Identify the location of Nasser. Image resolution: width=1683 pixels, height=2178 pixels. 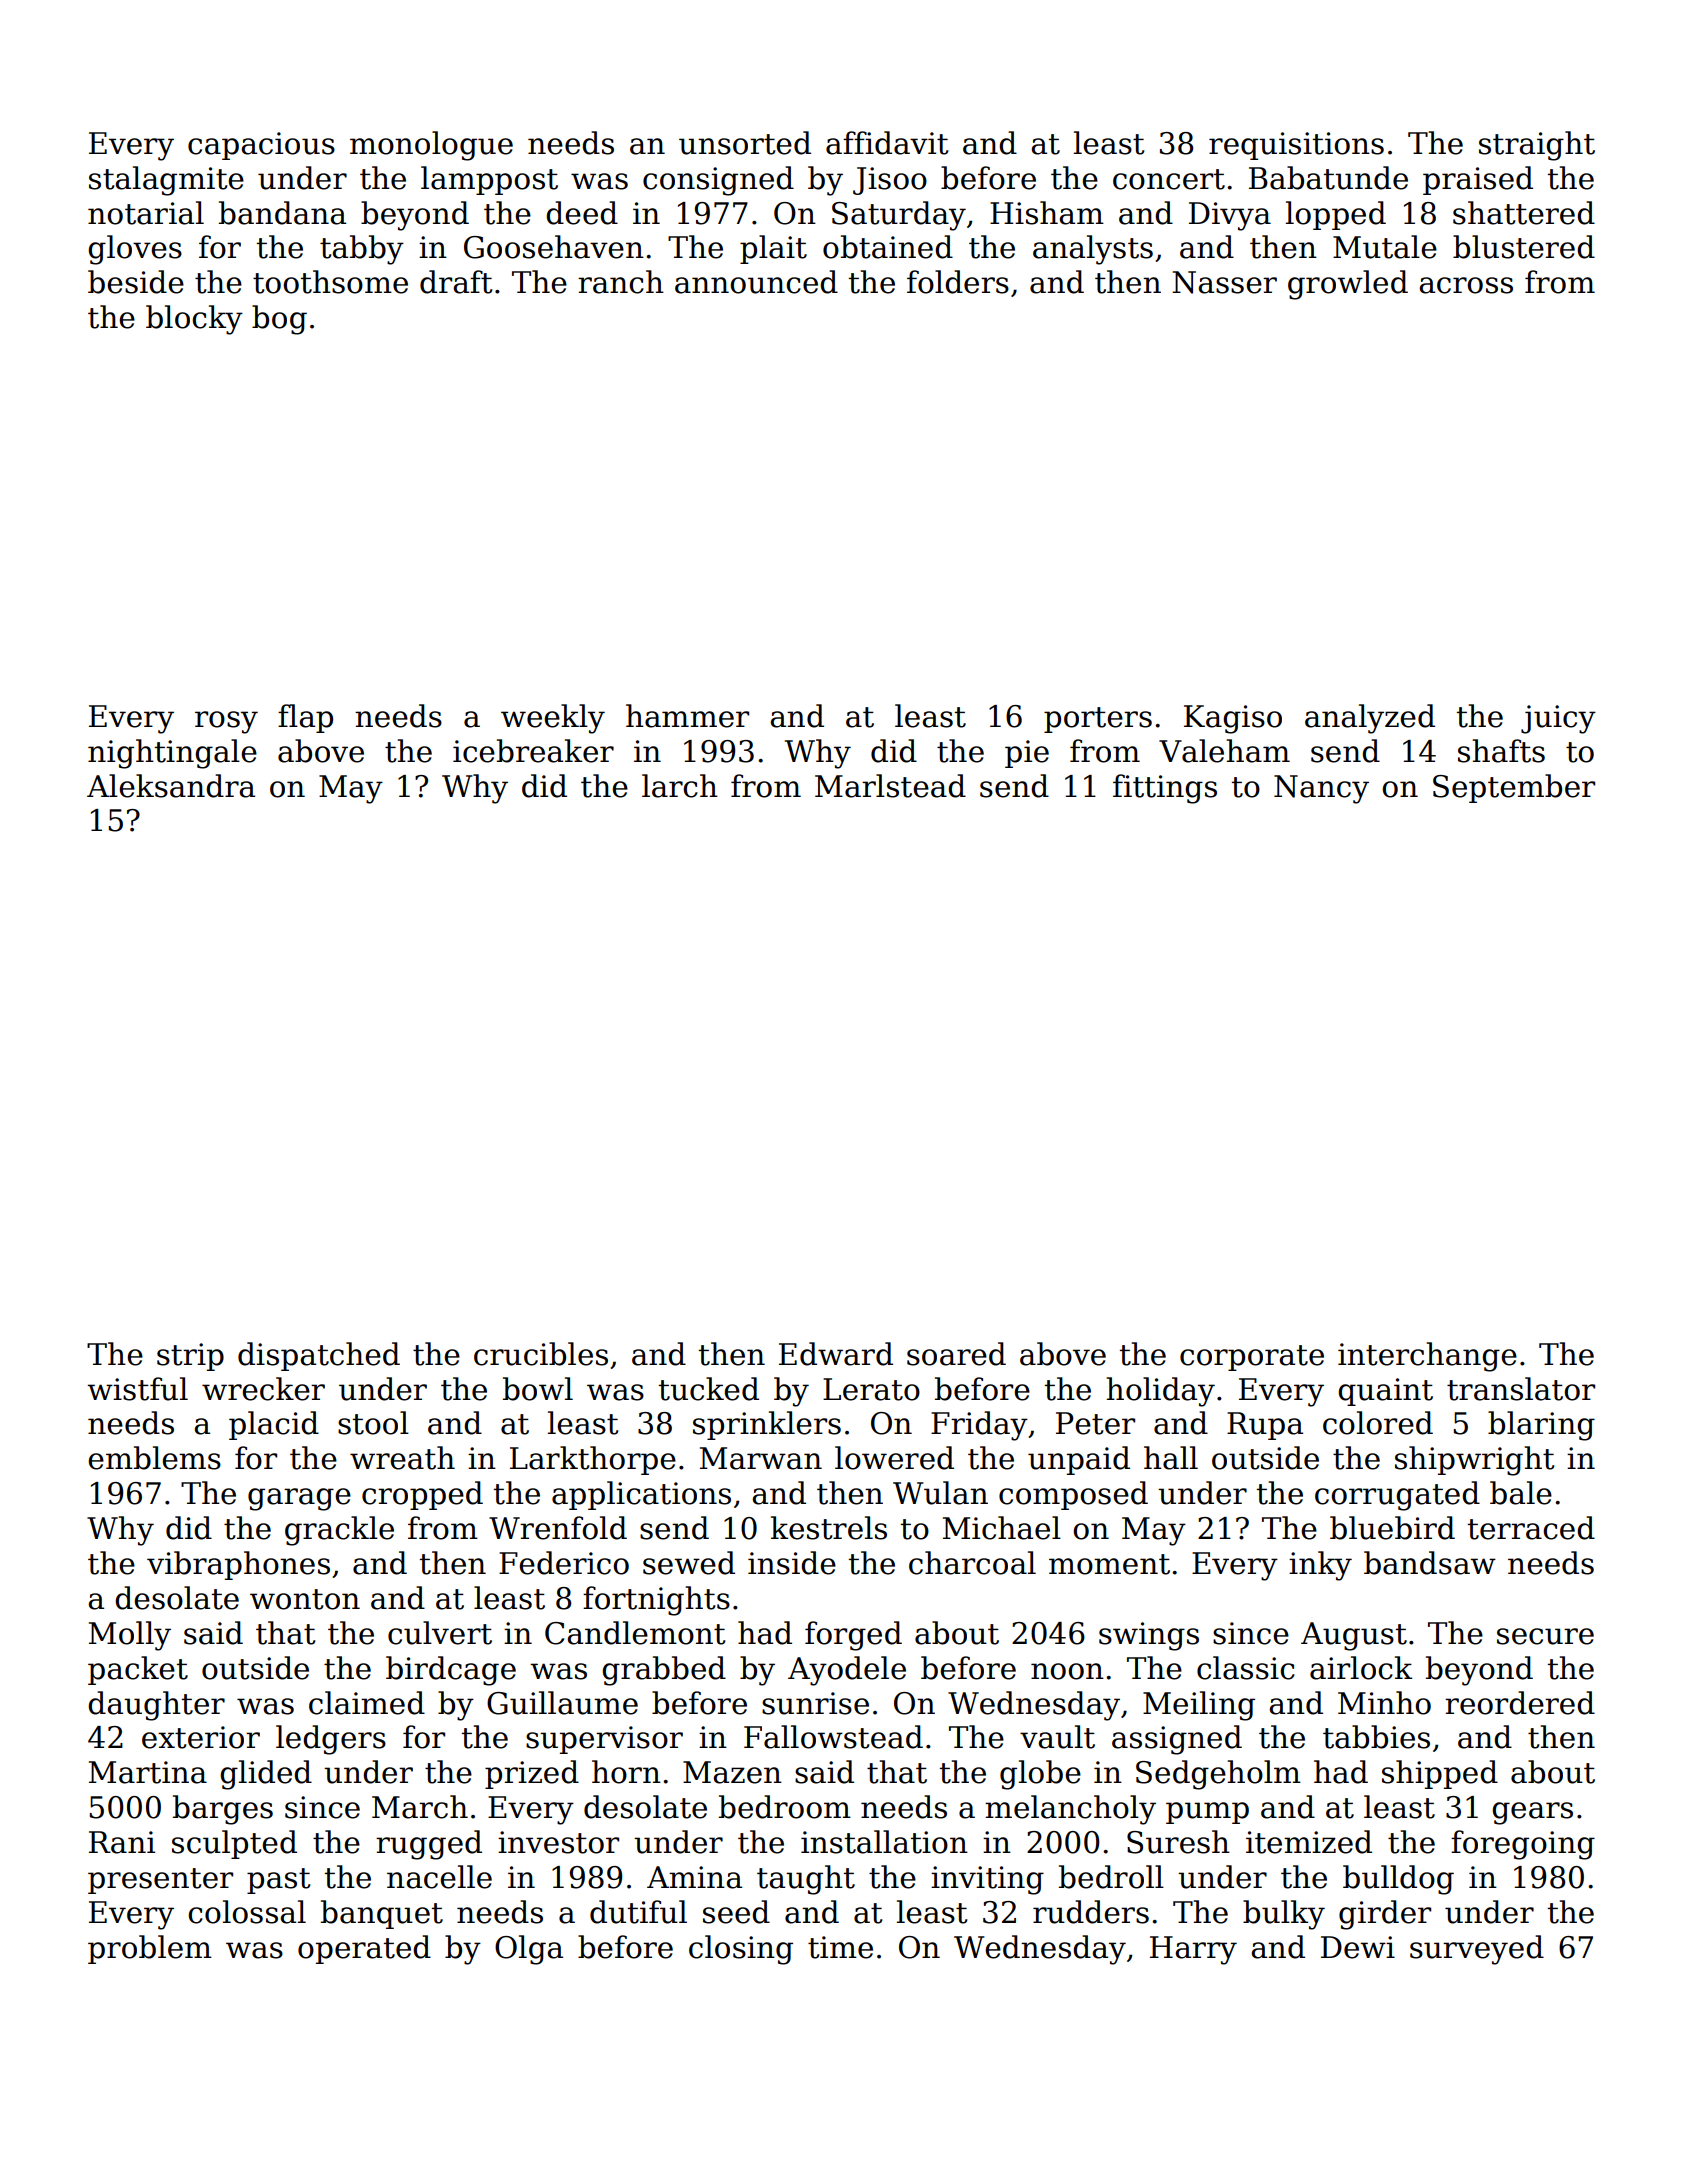
(1224, 282).
